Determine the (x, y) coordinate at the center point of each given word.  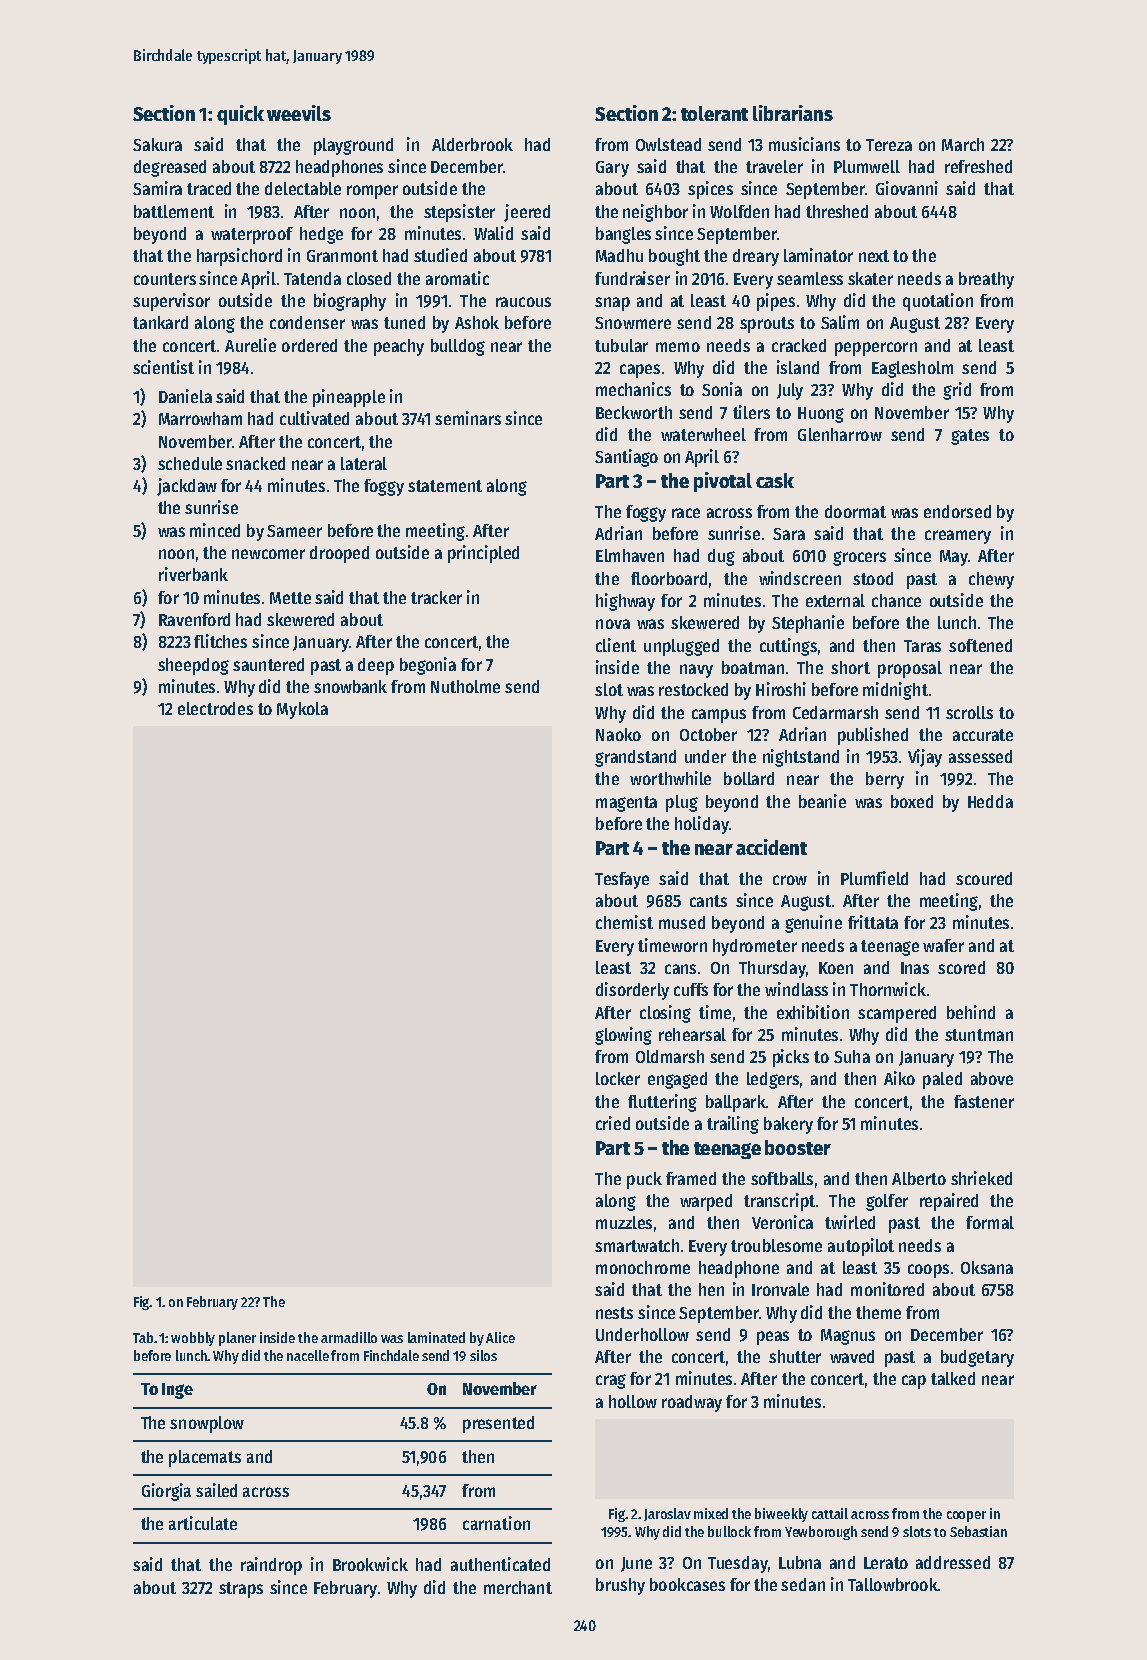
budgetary (977, 1358)
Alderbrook (472, 144)
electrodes (215, 708)
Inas (915, 968)
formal (990, 1222)
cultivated (314, 418)
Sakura (157, 144)
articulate (203, 1523)
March (963, 144)
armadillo (349, 1337)
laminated (436, 1337)
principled (483, 554)
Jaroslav (667, 1514)
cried (613, 1123)
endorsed (957, 511)
